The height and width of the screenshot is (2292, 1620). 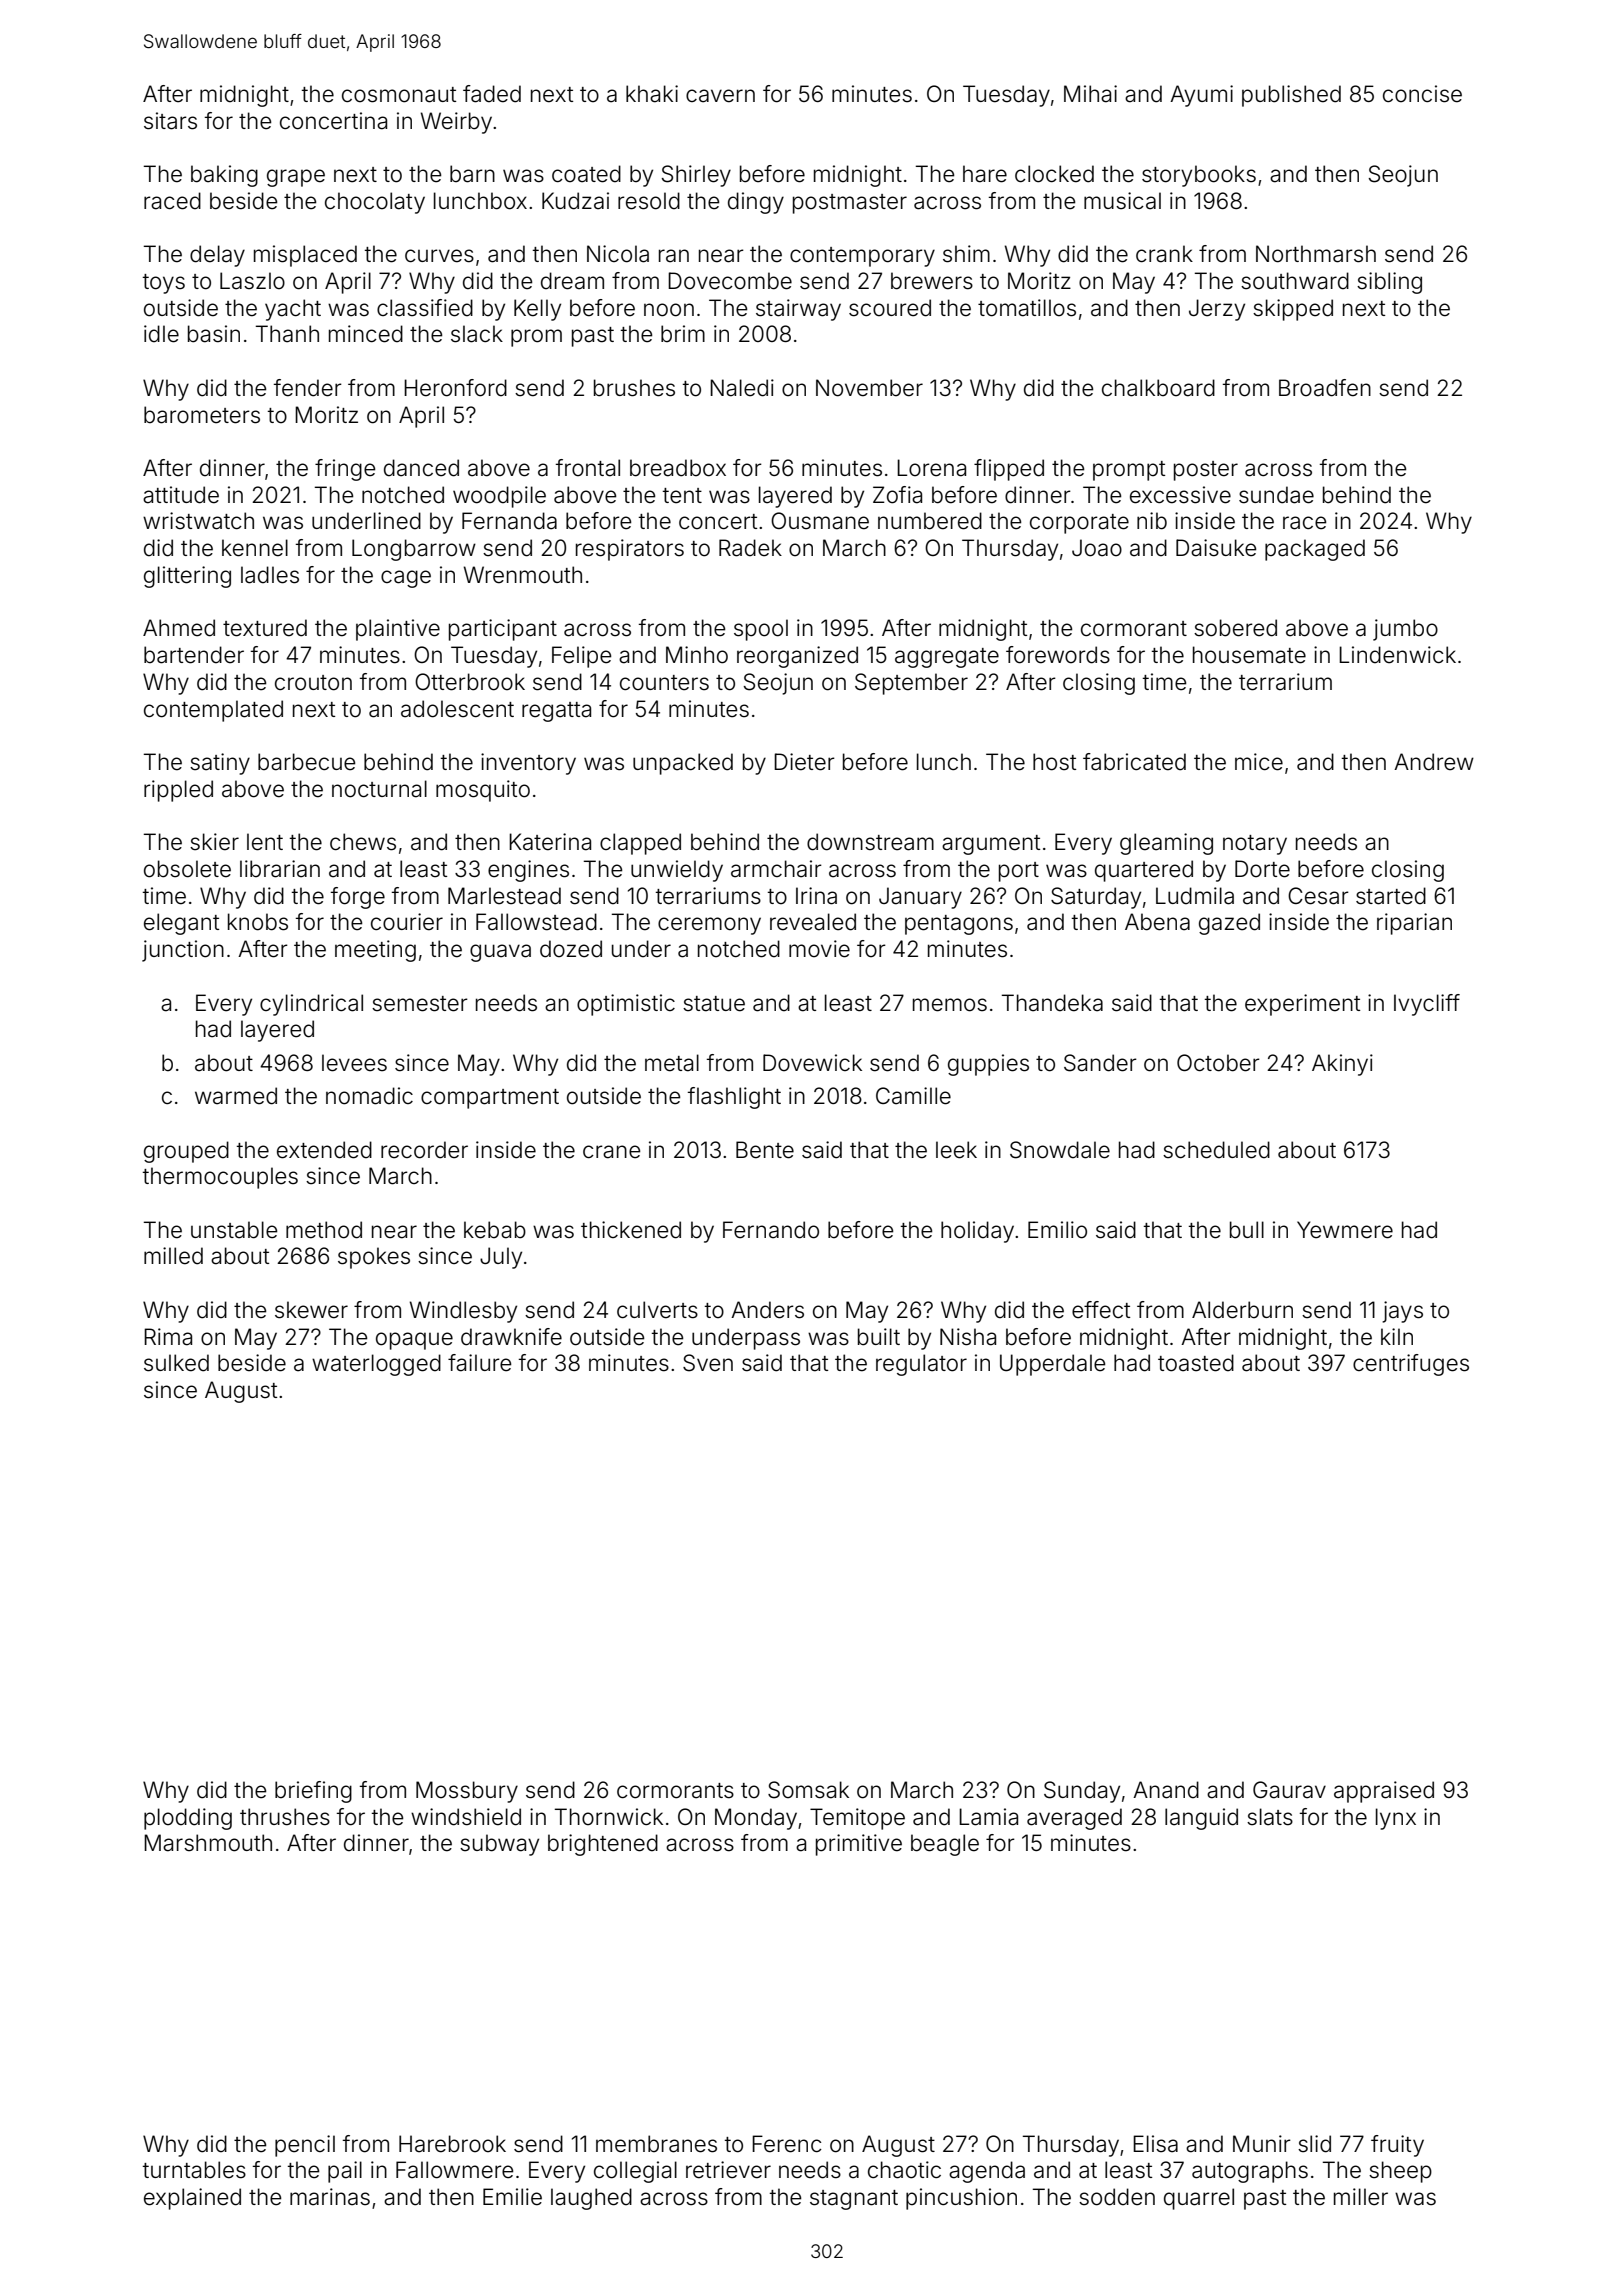 I want to click on November, so click(x=869, y=388).
